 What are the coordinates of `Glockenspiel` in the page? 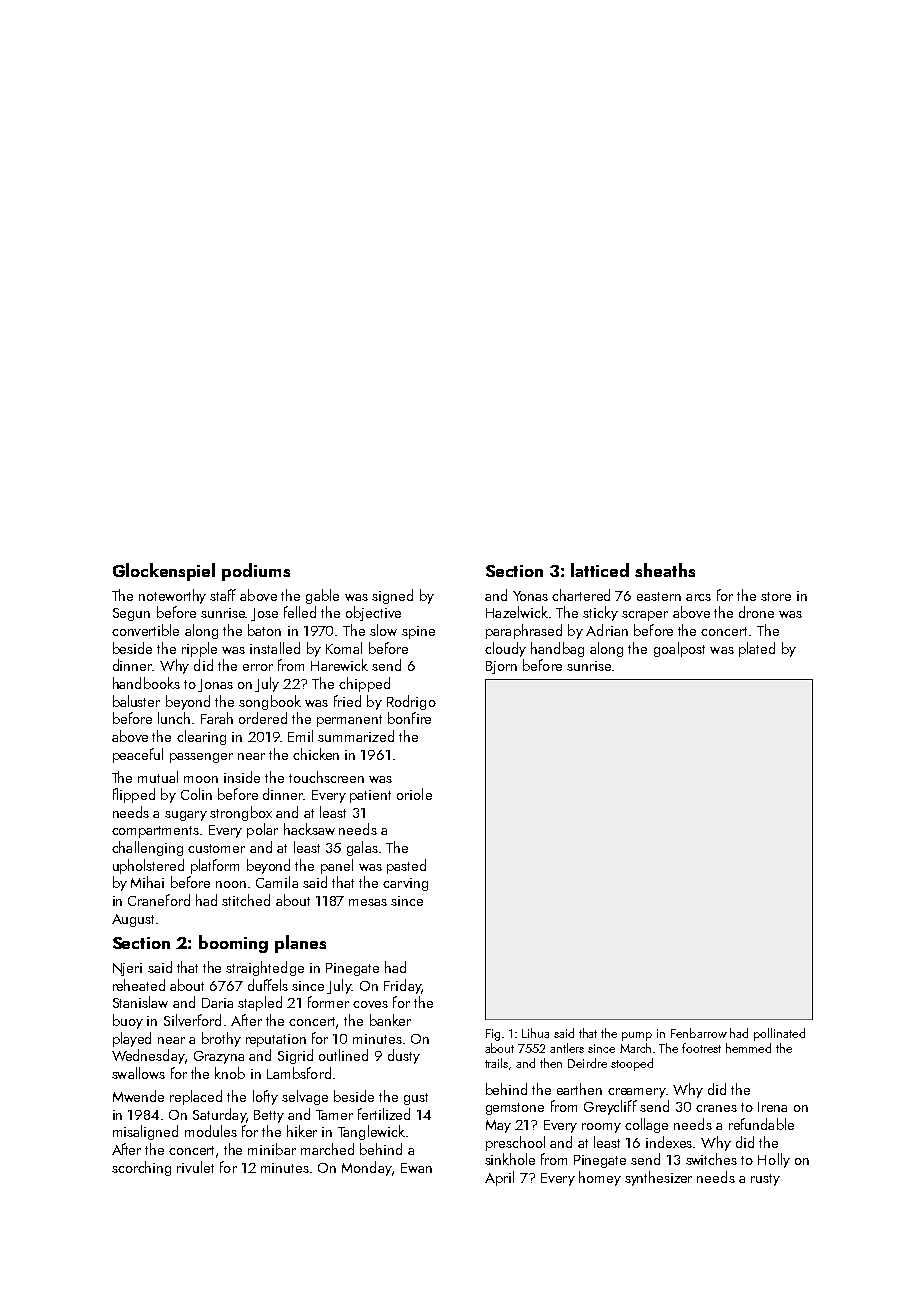 It's located at (164, 572).
